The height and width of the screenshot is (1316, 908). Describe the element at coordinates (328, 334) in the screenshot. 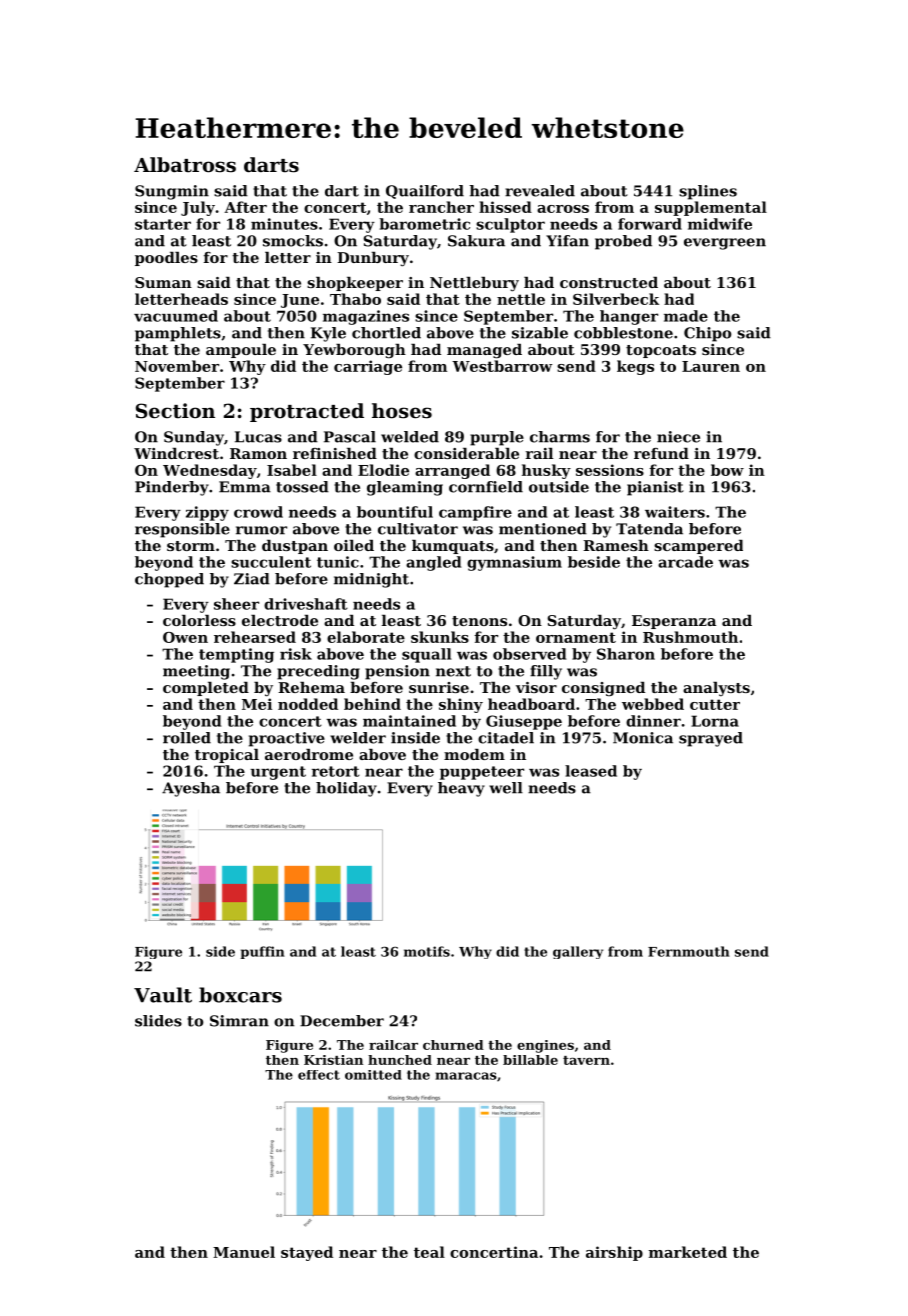

I see `Kyle` at that location.
